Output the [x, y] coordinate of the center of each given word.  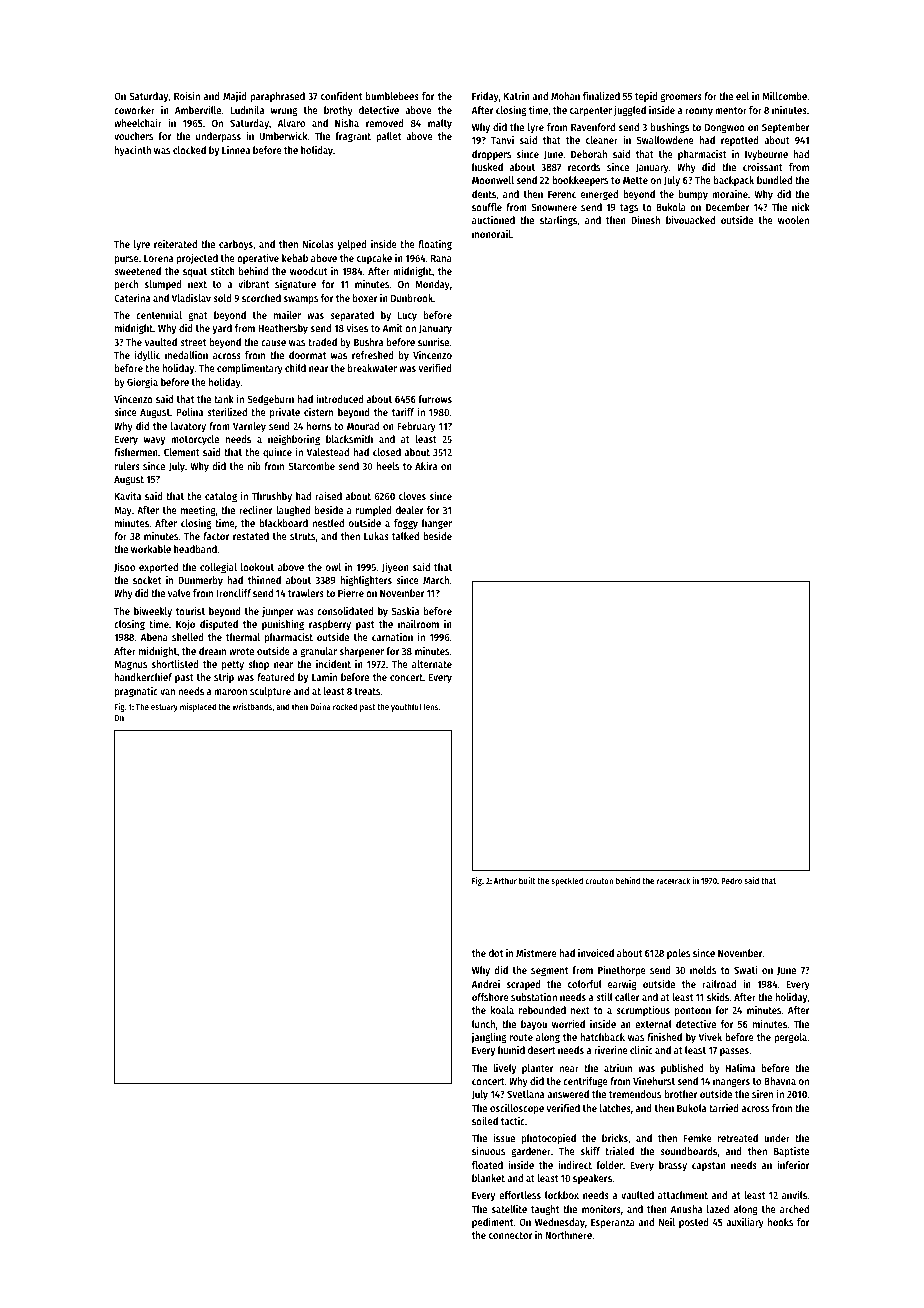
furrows [435, 399]
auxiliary [745, 1223]
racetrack [673, 880]
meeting [198, 511]
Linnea [236, 150]
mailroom [418, 624]
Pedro [731, 880]
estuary [164, 708]
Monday [432, 285]
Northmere [568, 1235]
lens [431, 706]
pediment [492, 1223]
